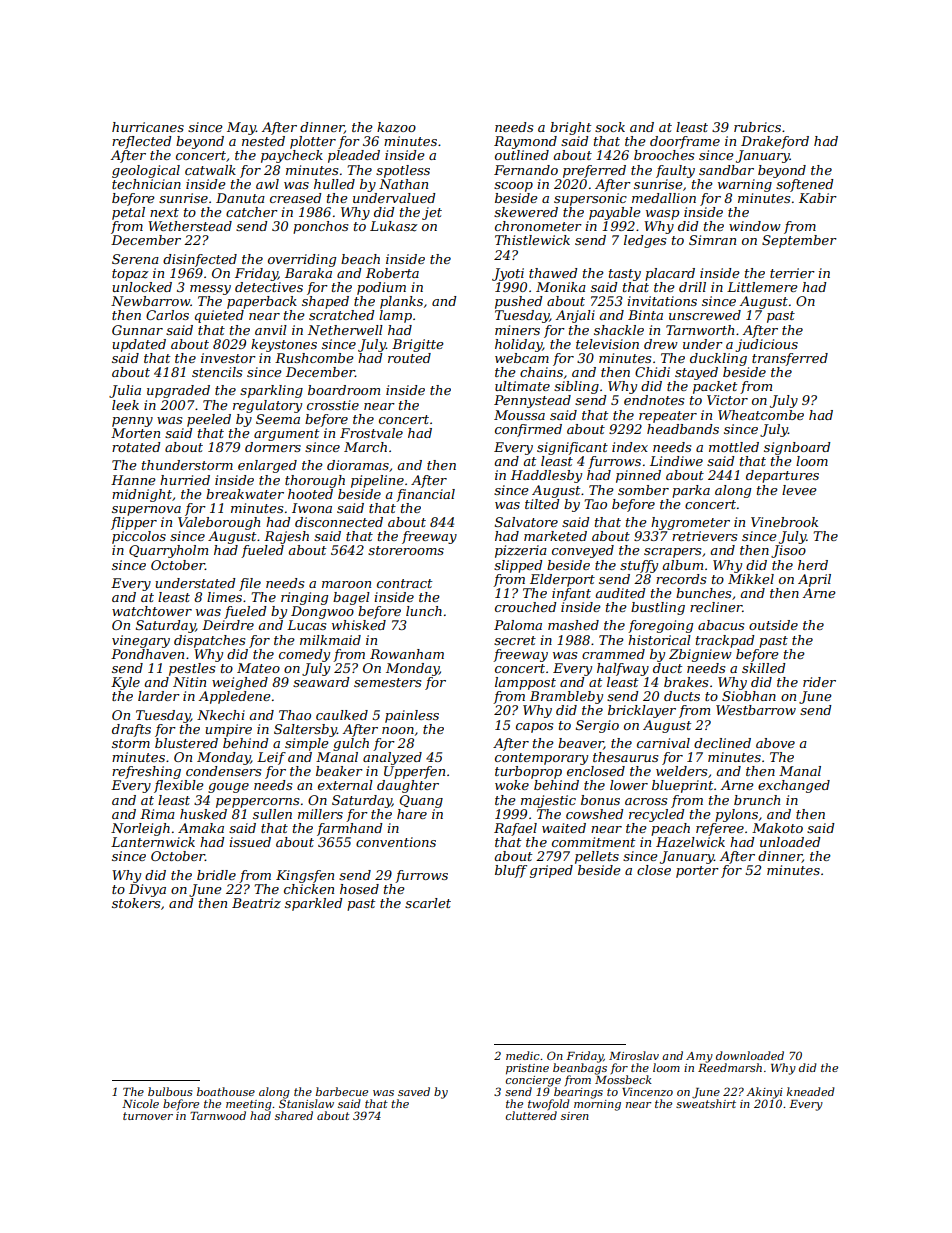 This screenshot has height=1233, width=952. I want to click on rotated, so click(136, 447).
